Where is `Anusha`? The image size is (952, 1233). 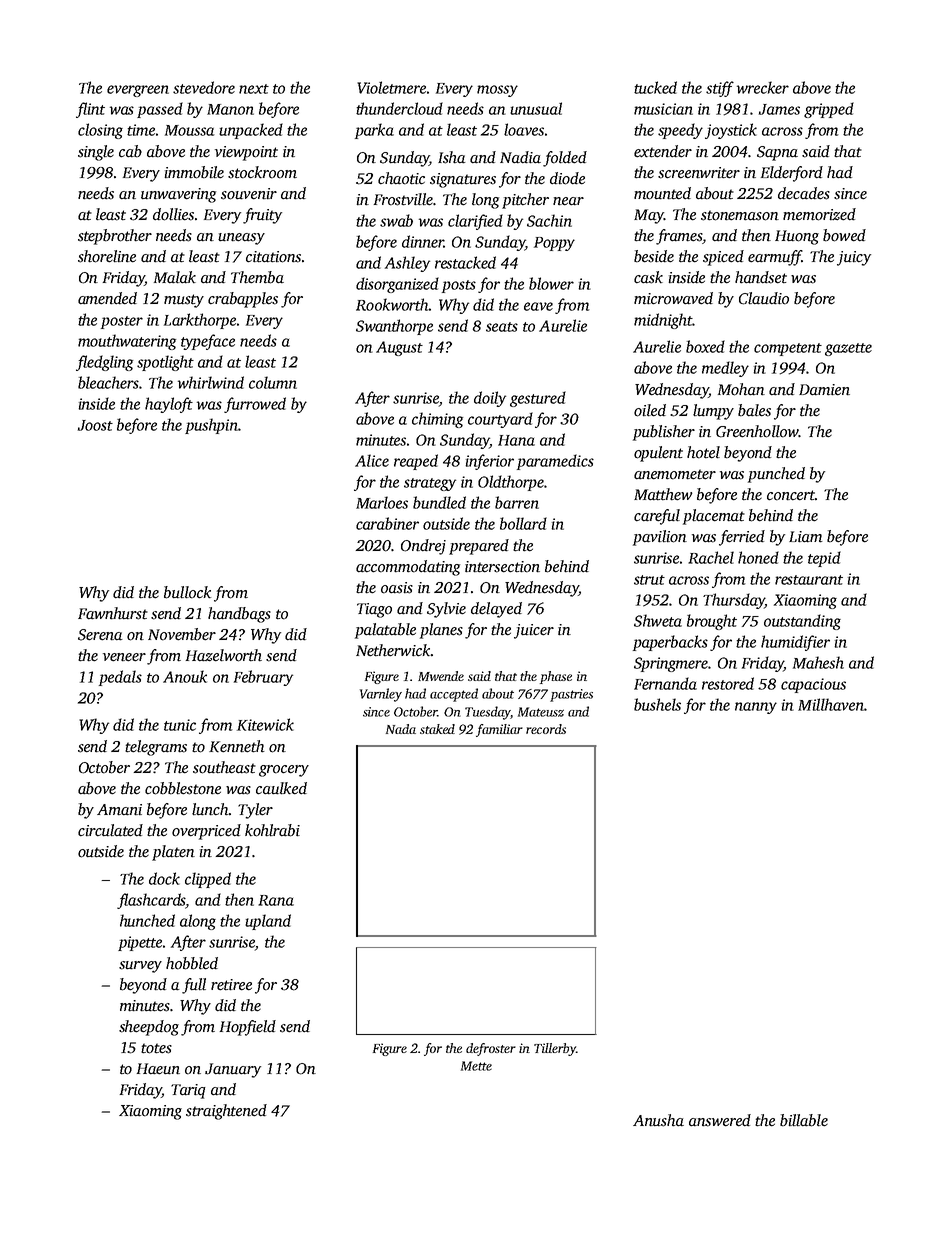 Anusha is located at coordinates (658, 1120).
